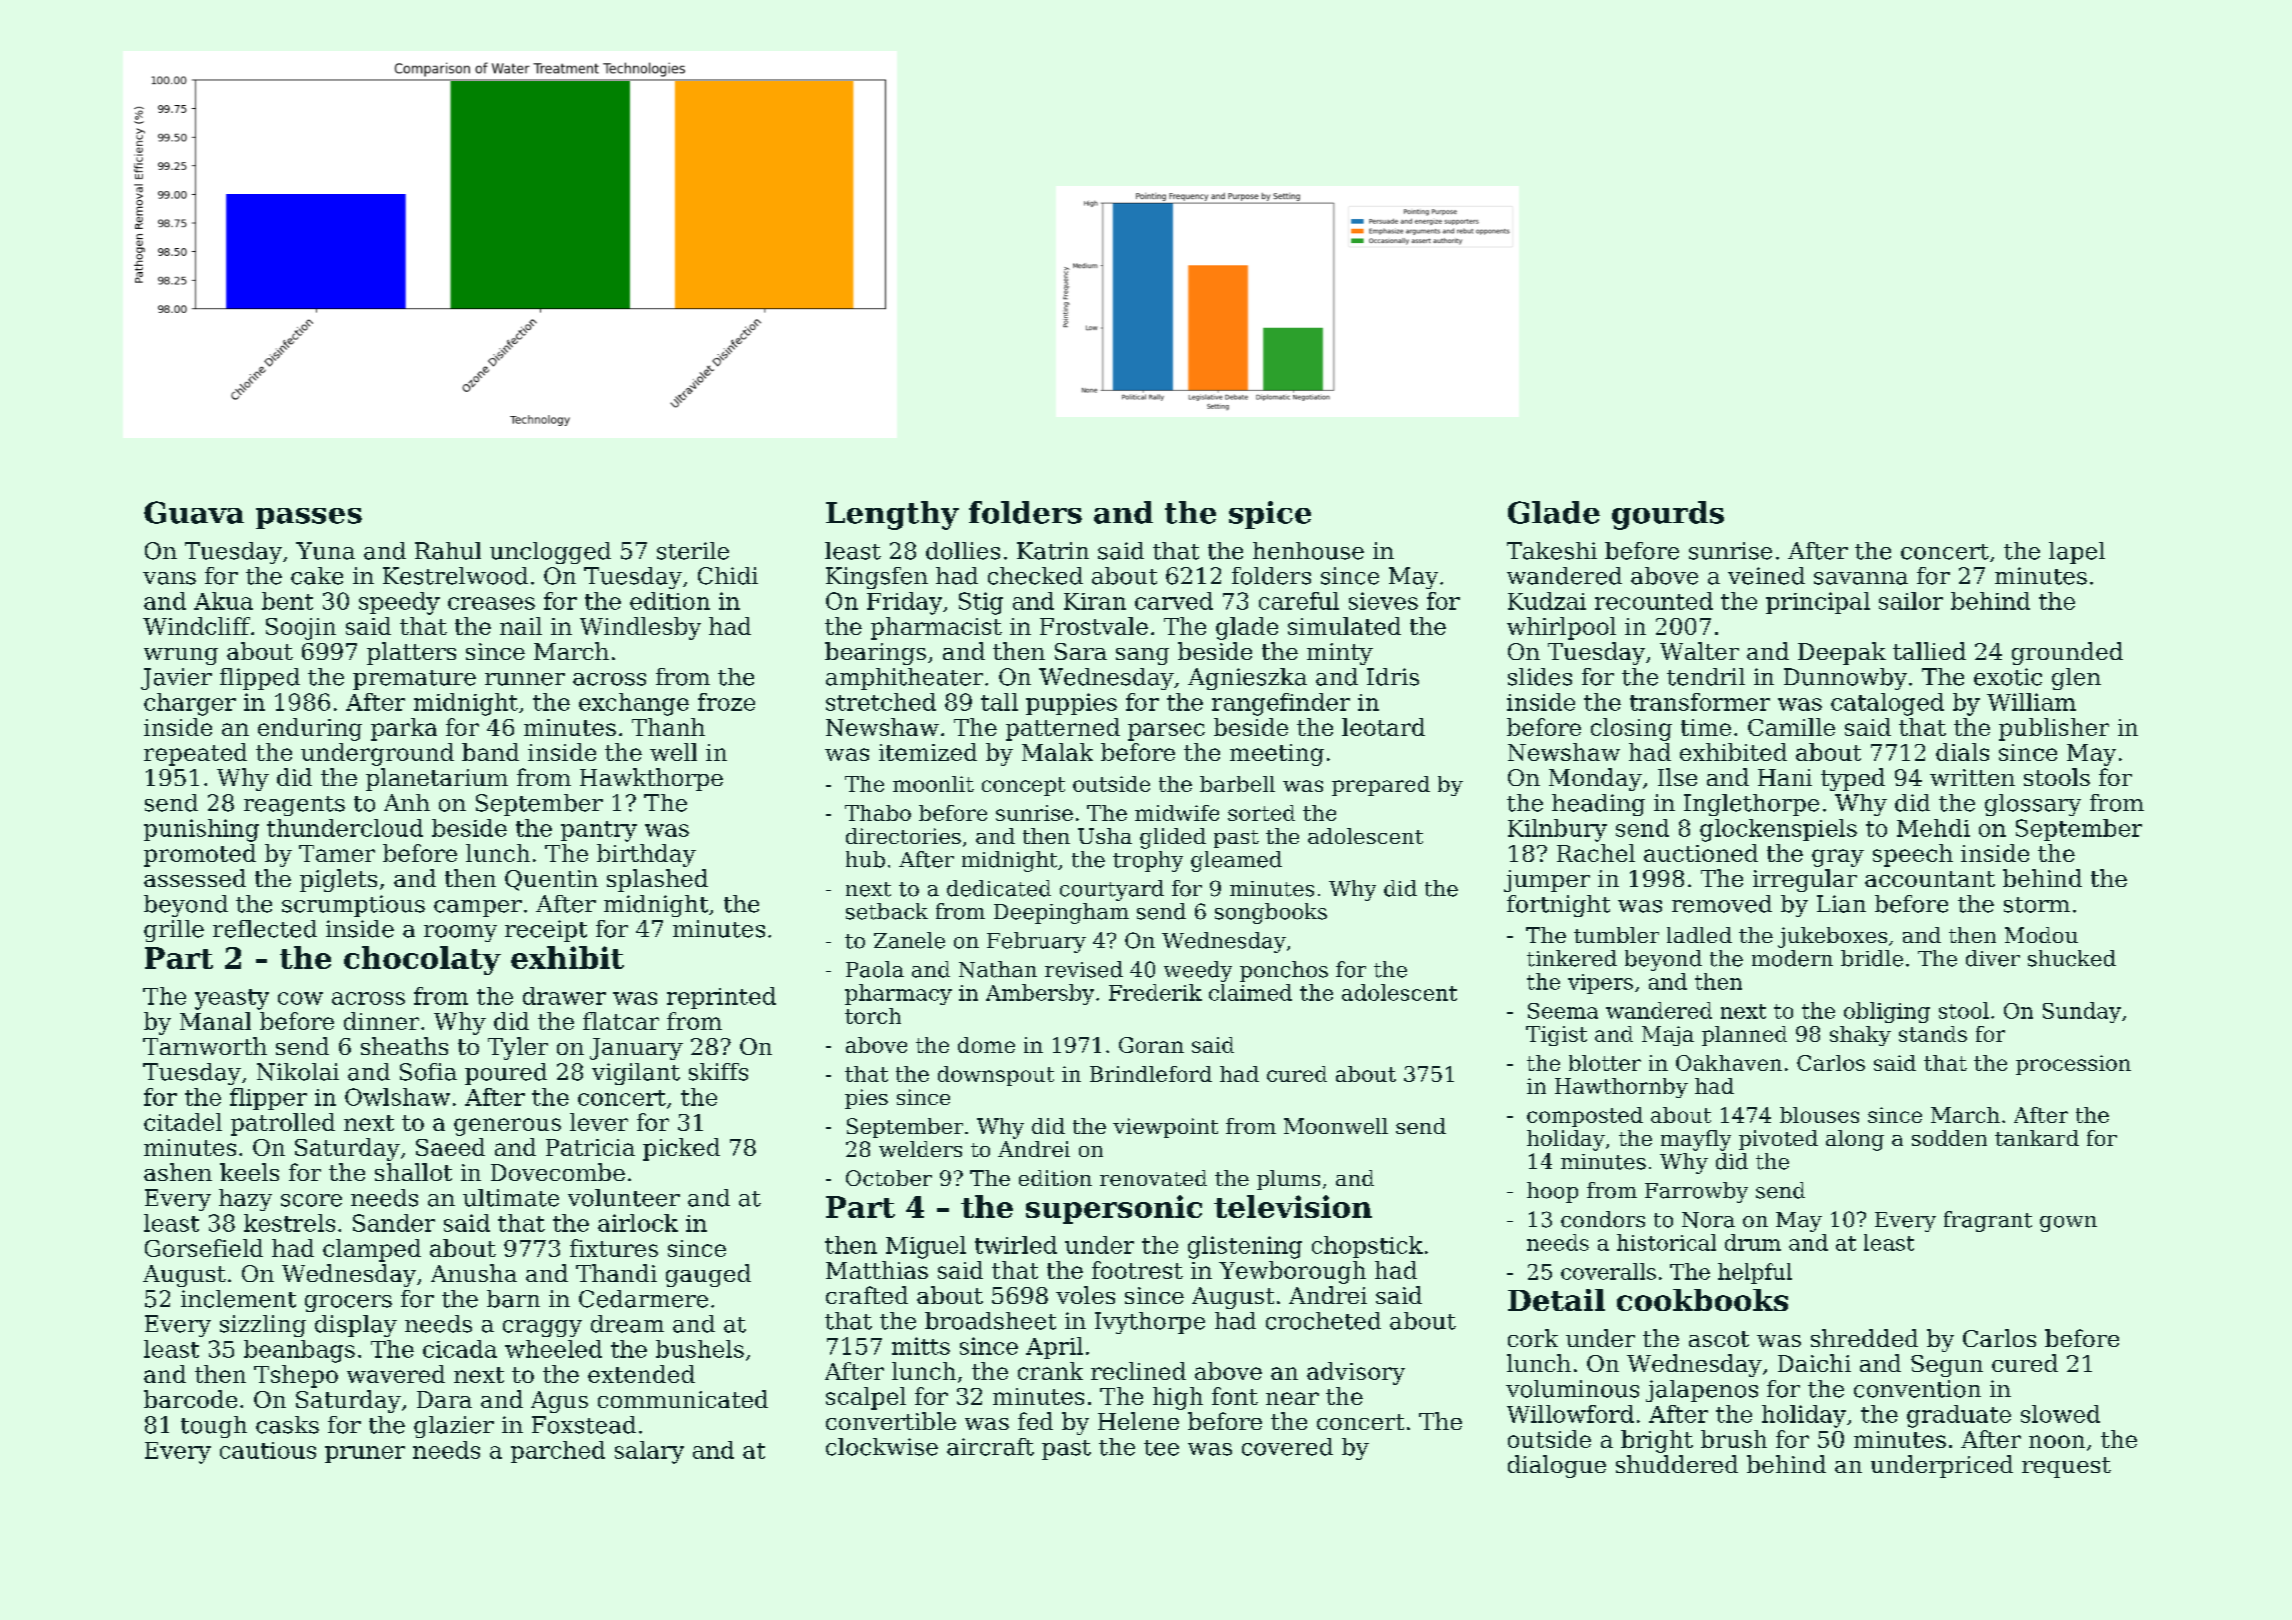 The width and height of the screenshot is (2292, 1620). Describe the element at coordinates (550, 553) in the screenshot. I see `unclogged` at that location.
